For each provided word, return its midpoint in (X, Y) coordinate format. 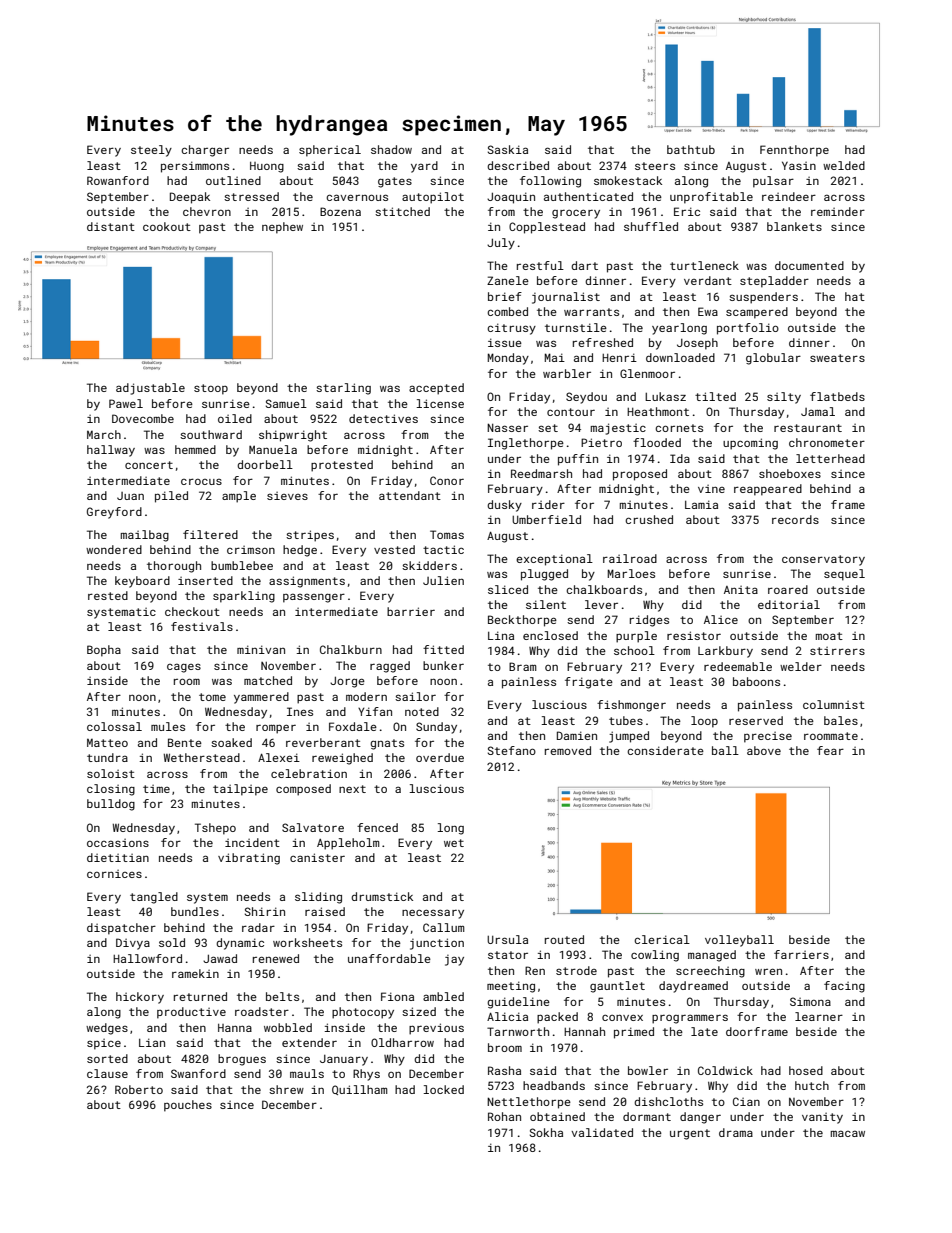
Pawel (126, 403)
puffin (578, 460)
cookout (167, 226)
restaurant (808, 428)
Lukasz (665, 396)
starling (343, 389)
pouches (188, 1106)
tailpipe (240, 790)
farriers (801, 954)
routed (564, 939)
